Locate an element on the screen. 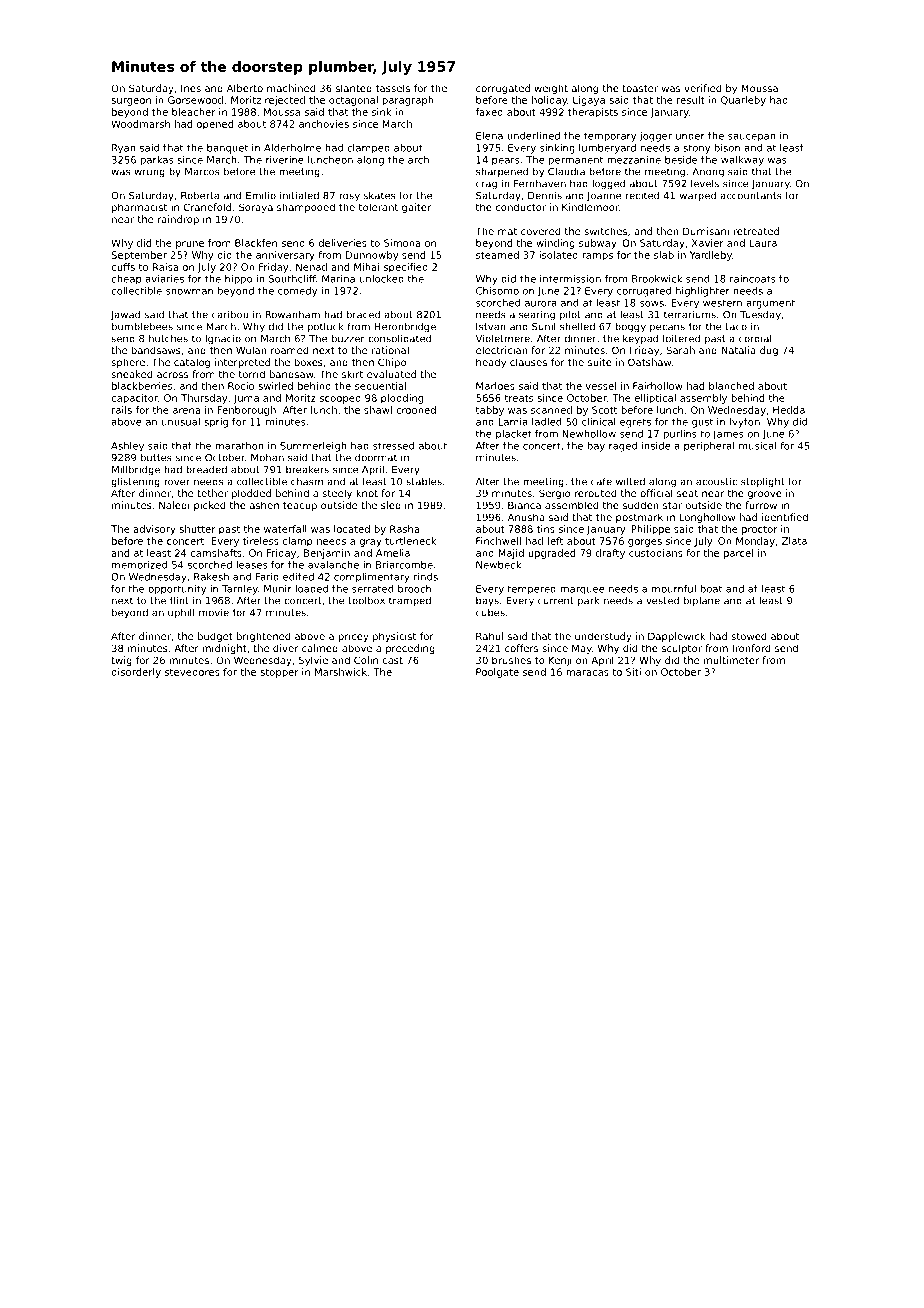  rails is located at coordinates (122, 410).
